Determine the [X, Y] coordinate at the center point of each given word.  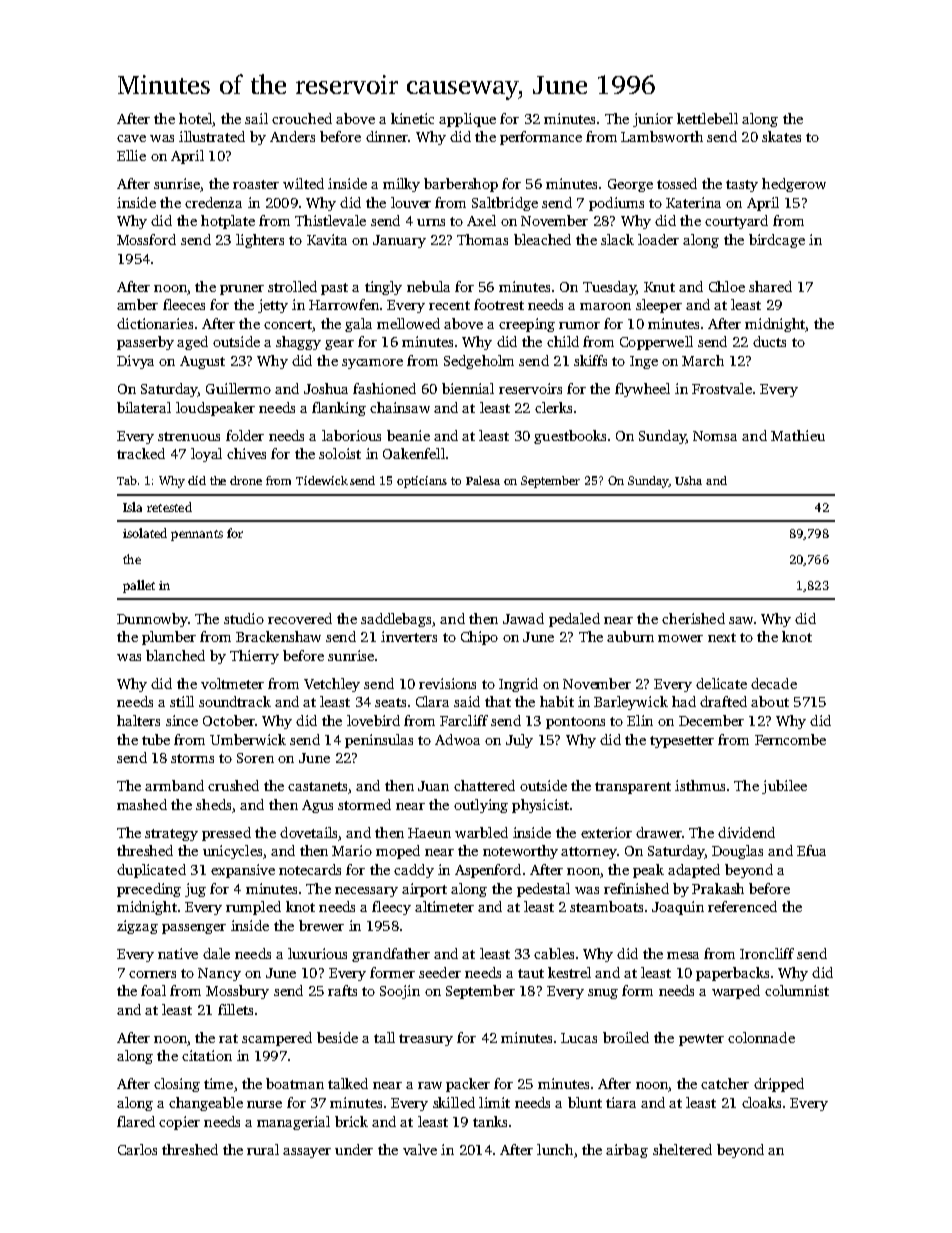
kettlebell [707, 118]
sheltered [682, 1149]
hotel [195, 118]
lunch [555, 1149]
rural [263, 1149]
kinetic [412, 118]
